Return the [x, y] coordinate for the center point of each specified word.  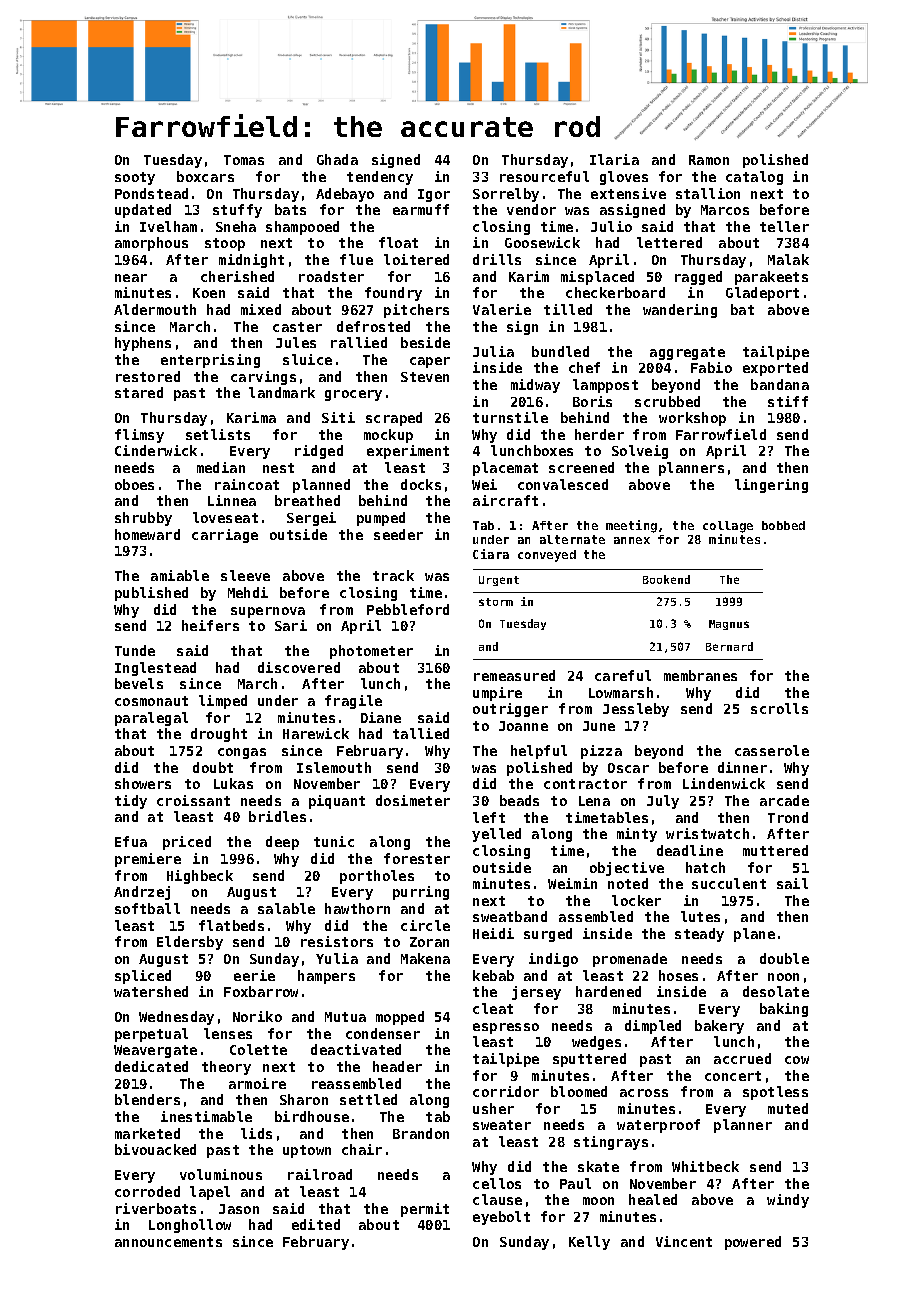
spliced [143, 977]
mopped [400, 1018]
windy [788, 1201]
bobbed [783, 525]
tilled [568, 309]
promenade [630, 960]
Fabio [711, 367]
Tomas [244, 160]
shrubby [143, 519]
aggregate [687, 353]
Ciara [491, 554]
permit [425, 1210]
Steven [425, 377]
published [151, 594]
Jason [239, 1209]
